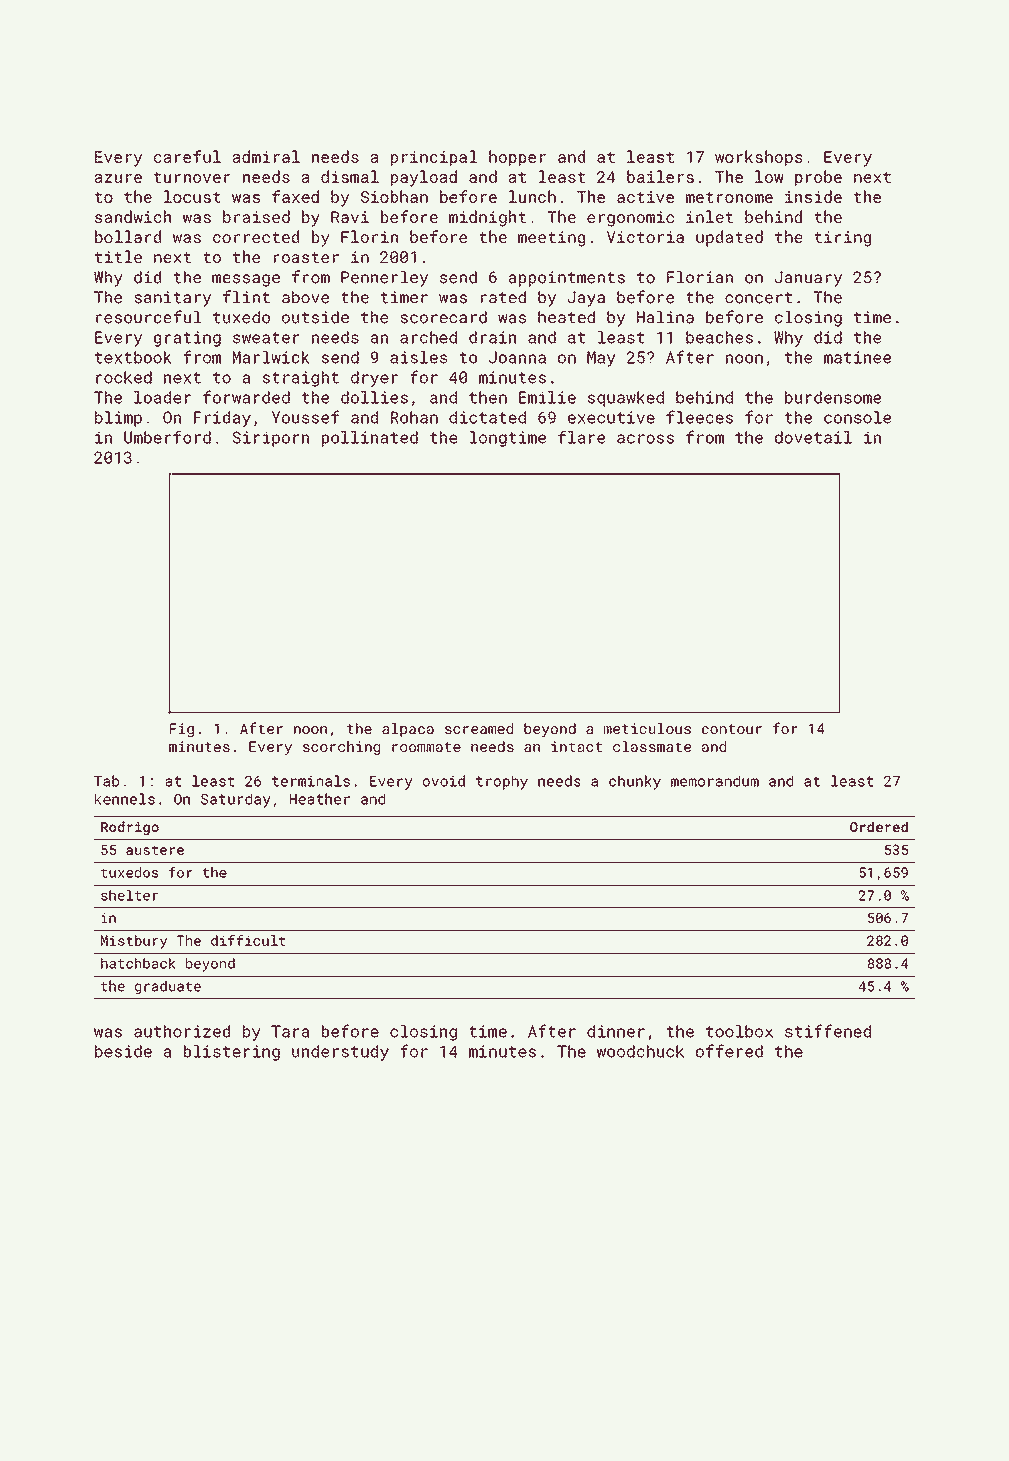  What do you see at coordinates (168, 987) in the screenshot?
I see `graduate` at bounding box center [168, 987].
